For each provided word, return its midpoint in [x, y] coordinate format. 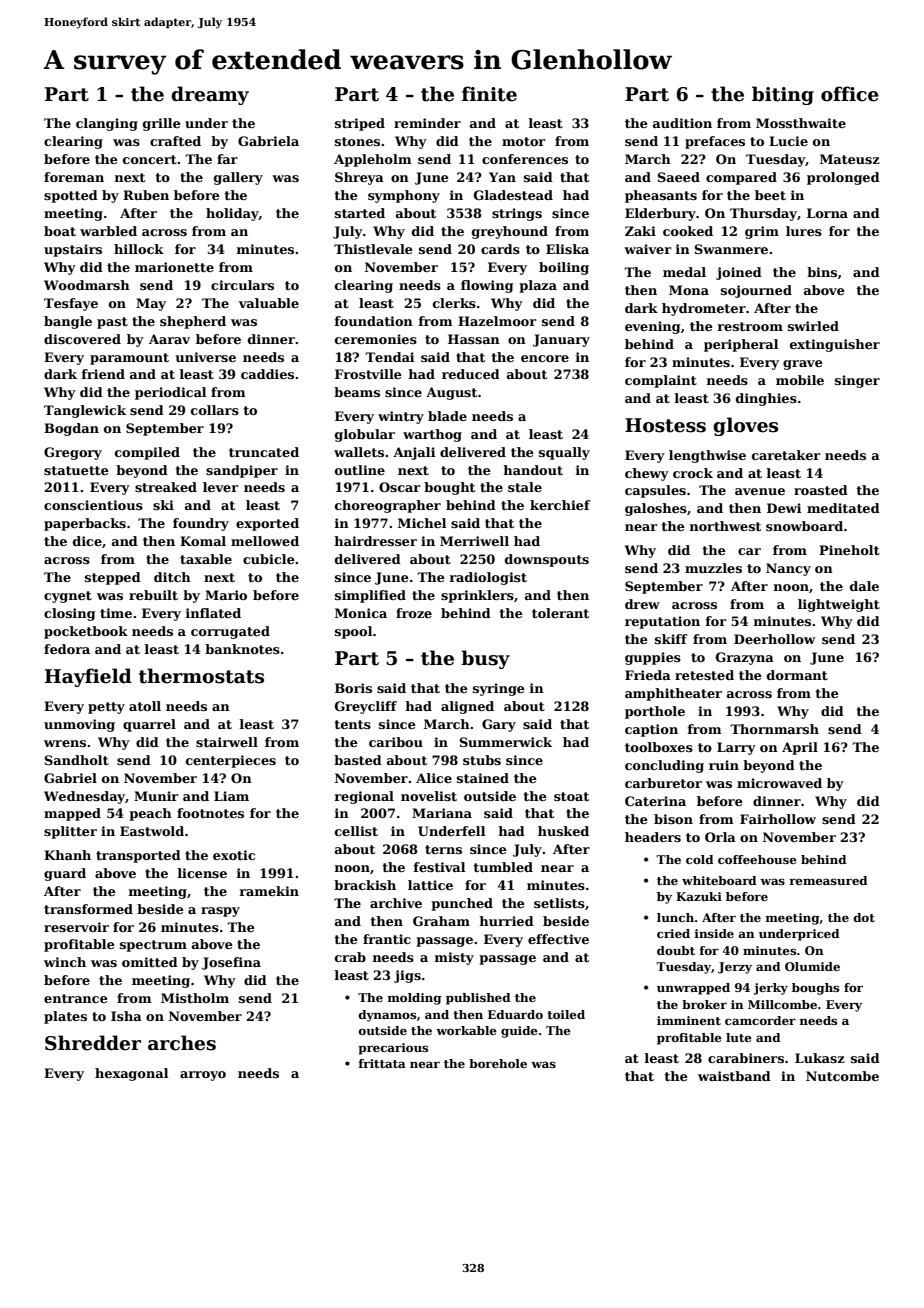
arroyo [203, 1076]
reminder [427, 123]
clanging [107, 124]
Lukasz [820, 1058]
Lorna [827, 213]
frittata [382, 1063]
